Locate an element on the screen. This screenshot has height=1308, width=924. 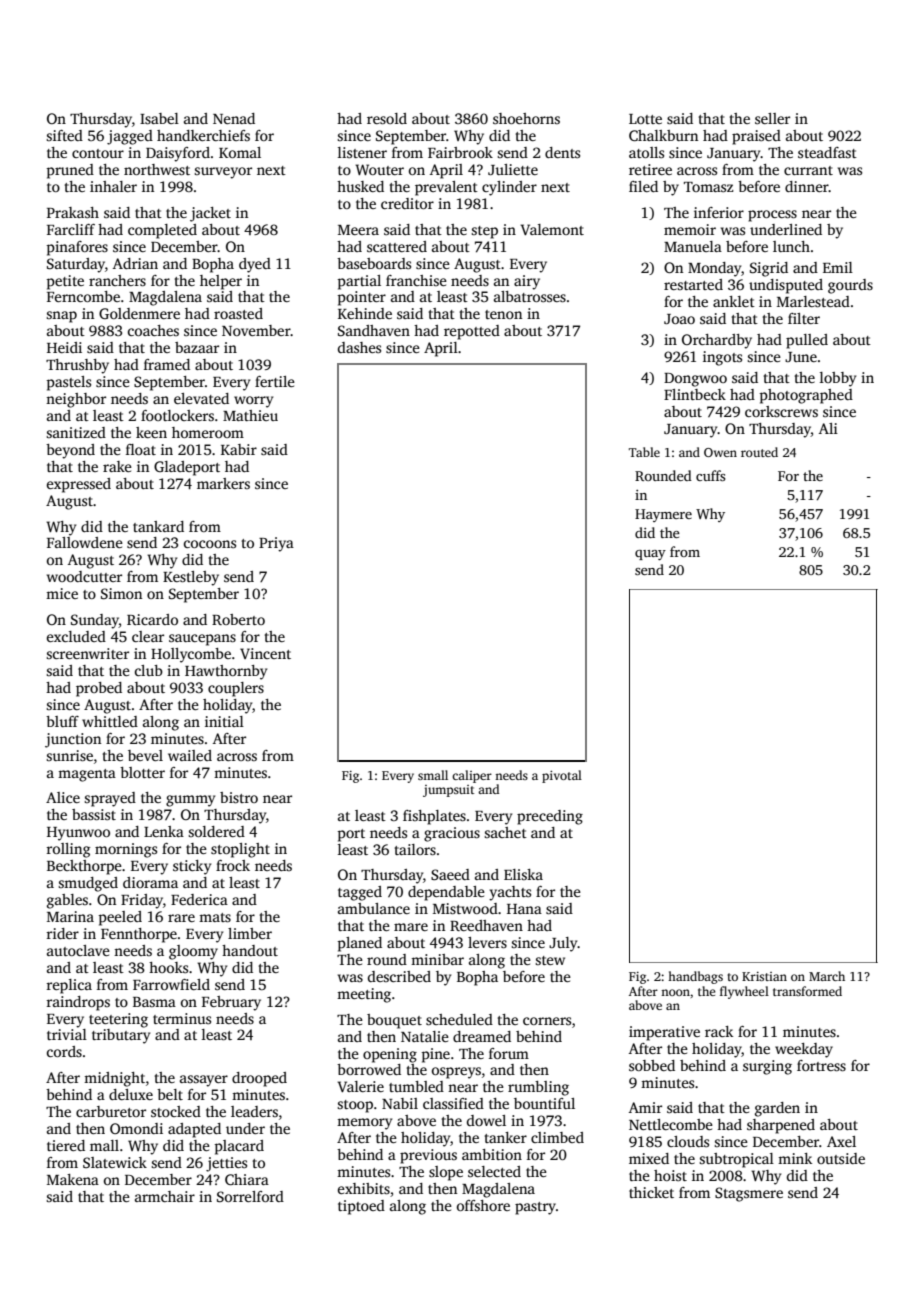
tiered is located at coordinates (66, 1145).
